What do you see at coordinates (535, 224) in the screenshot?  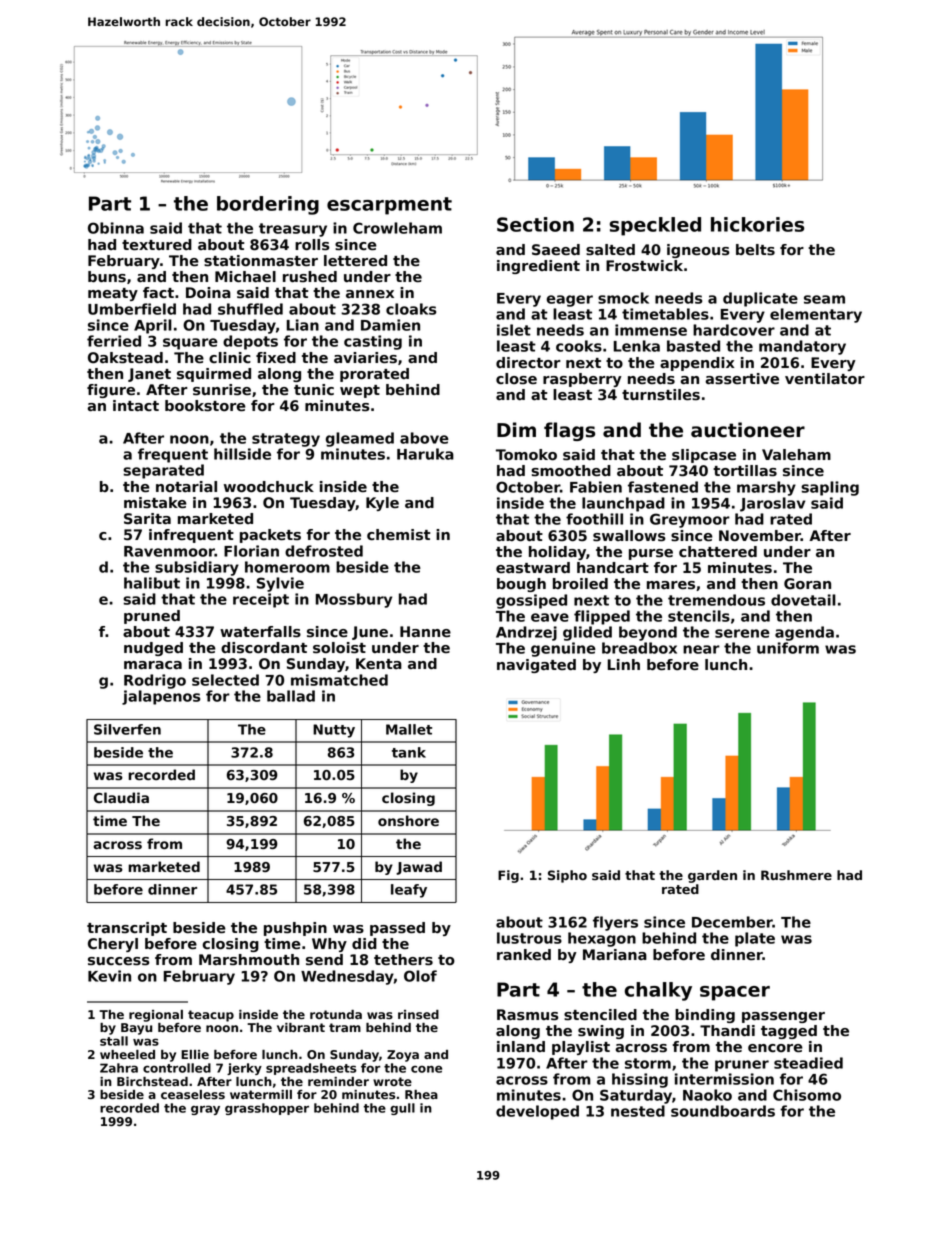 I see `Section` at bounding box center [535, 224].
